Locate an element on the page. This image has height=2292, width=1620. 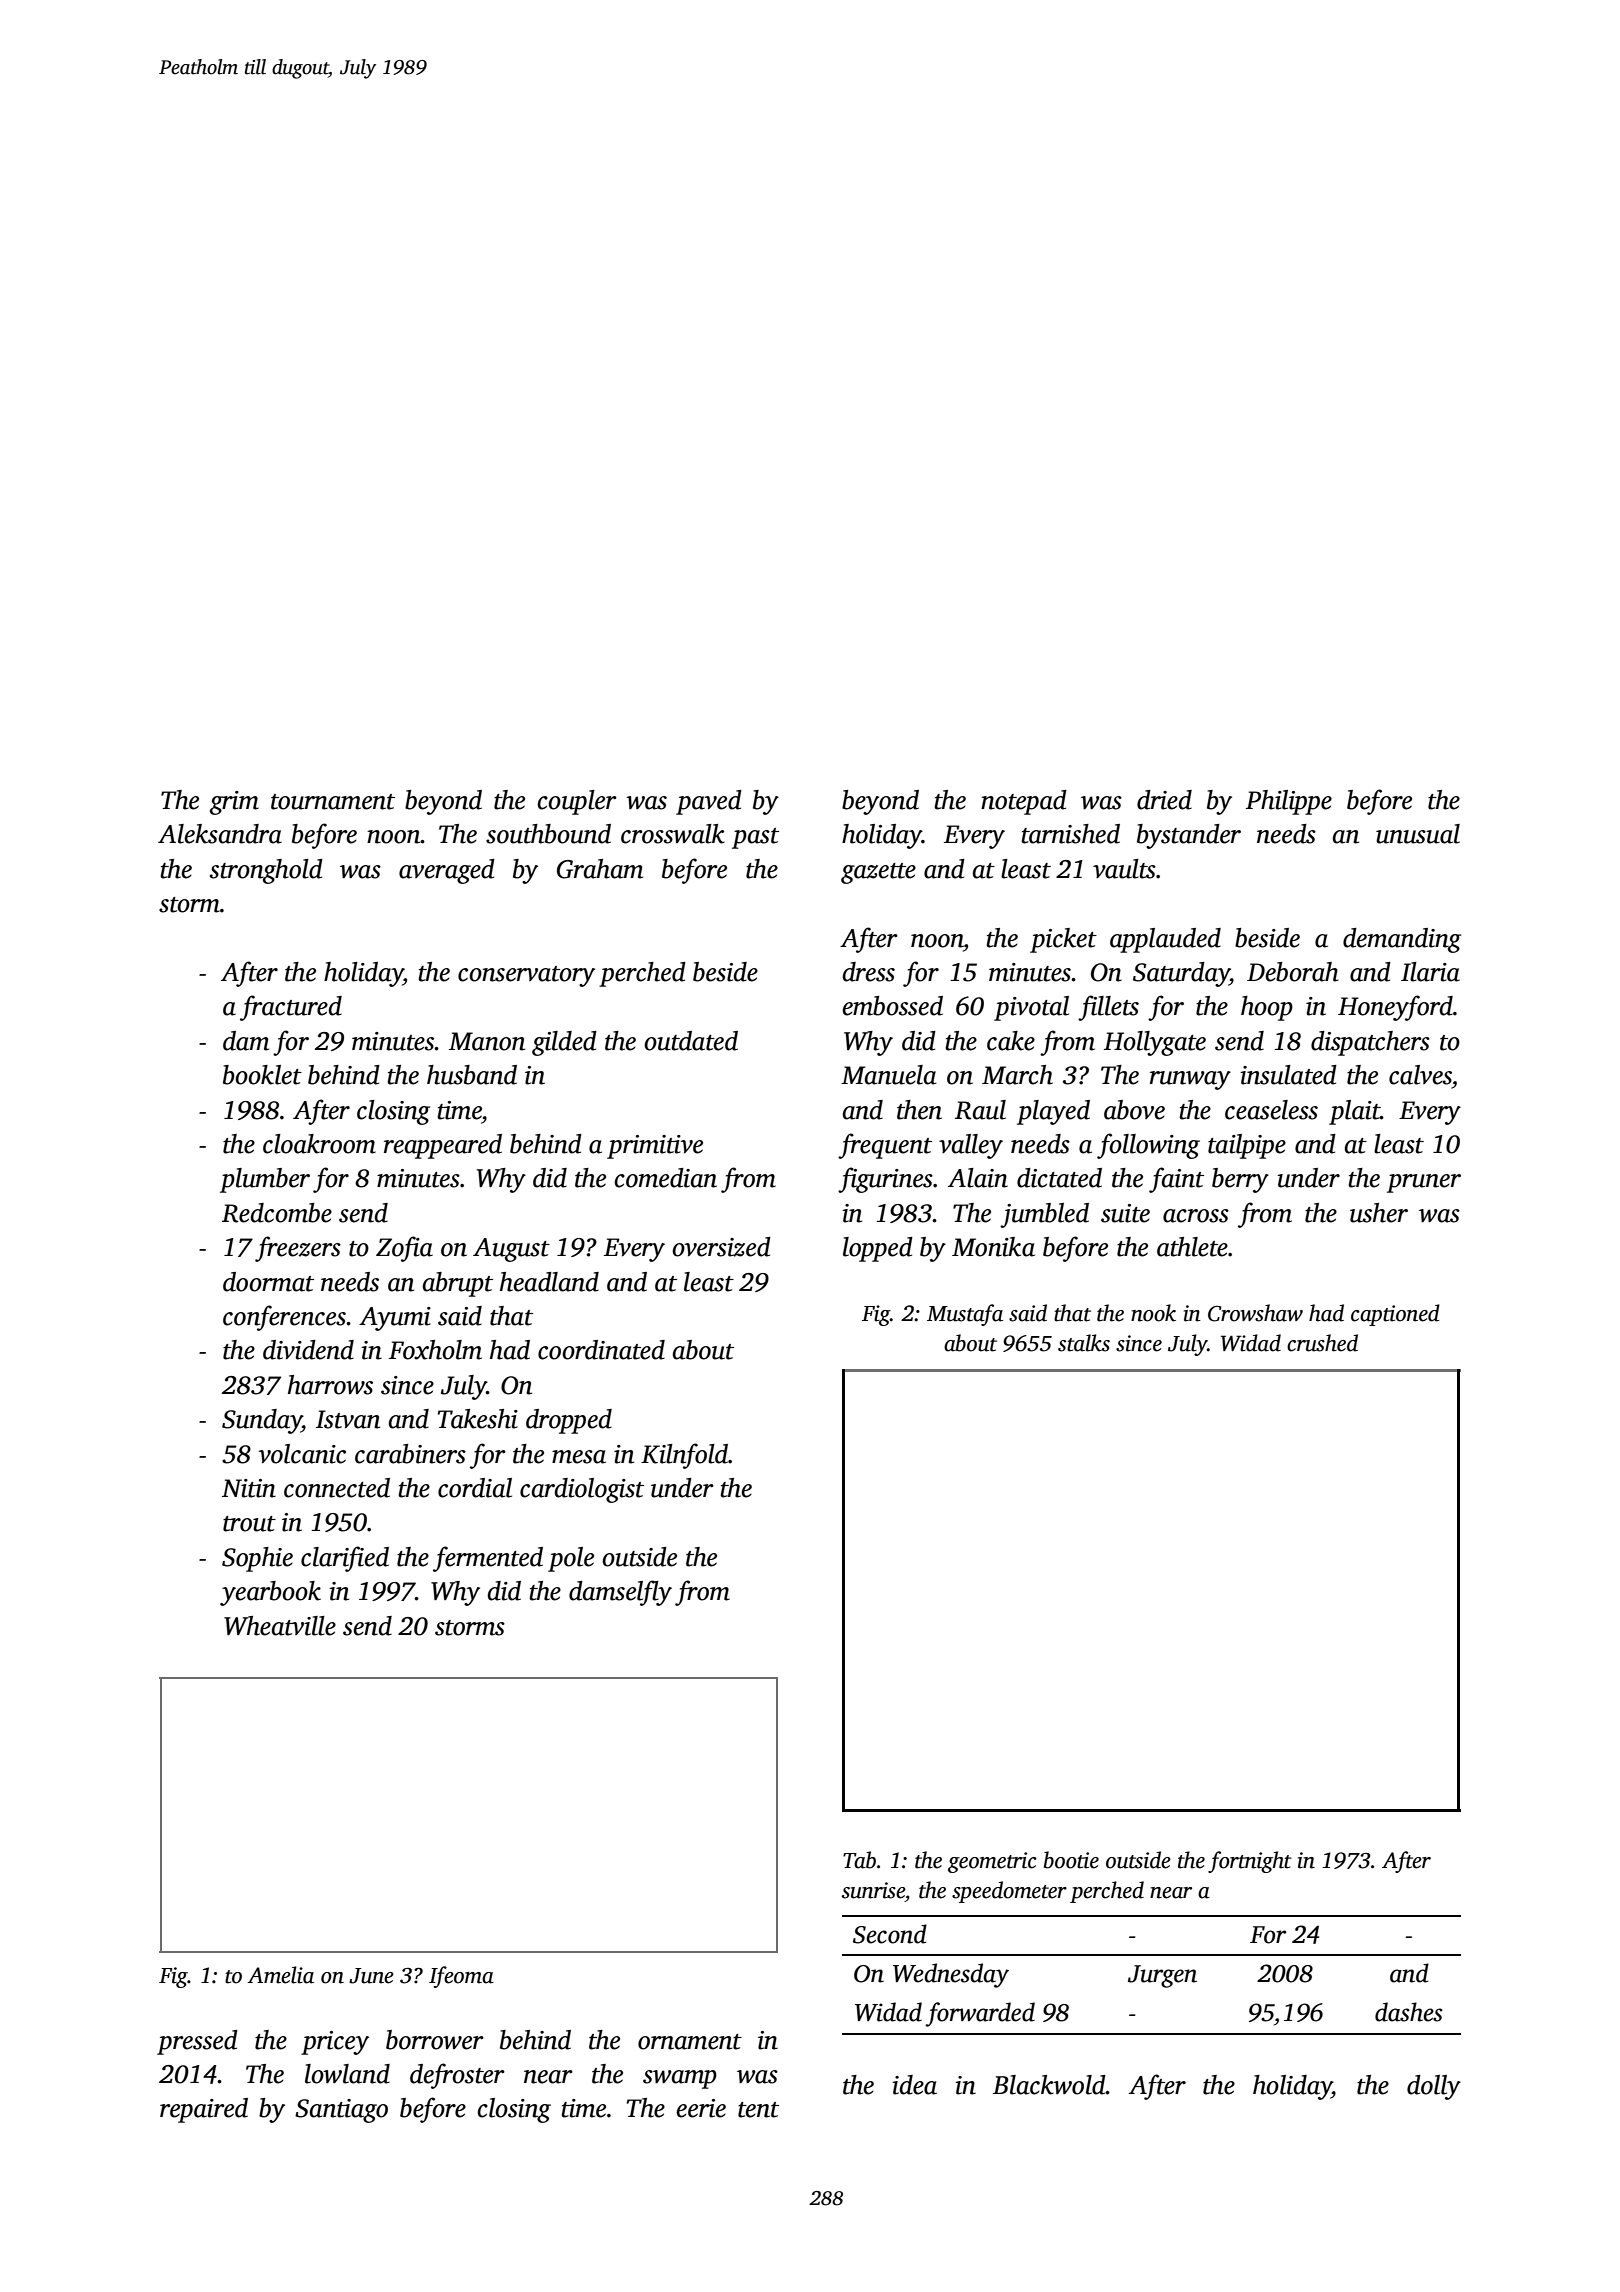
usher is located at coordinates (1379, 1213).
